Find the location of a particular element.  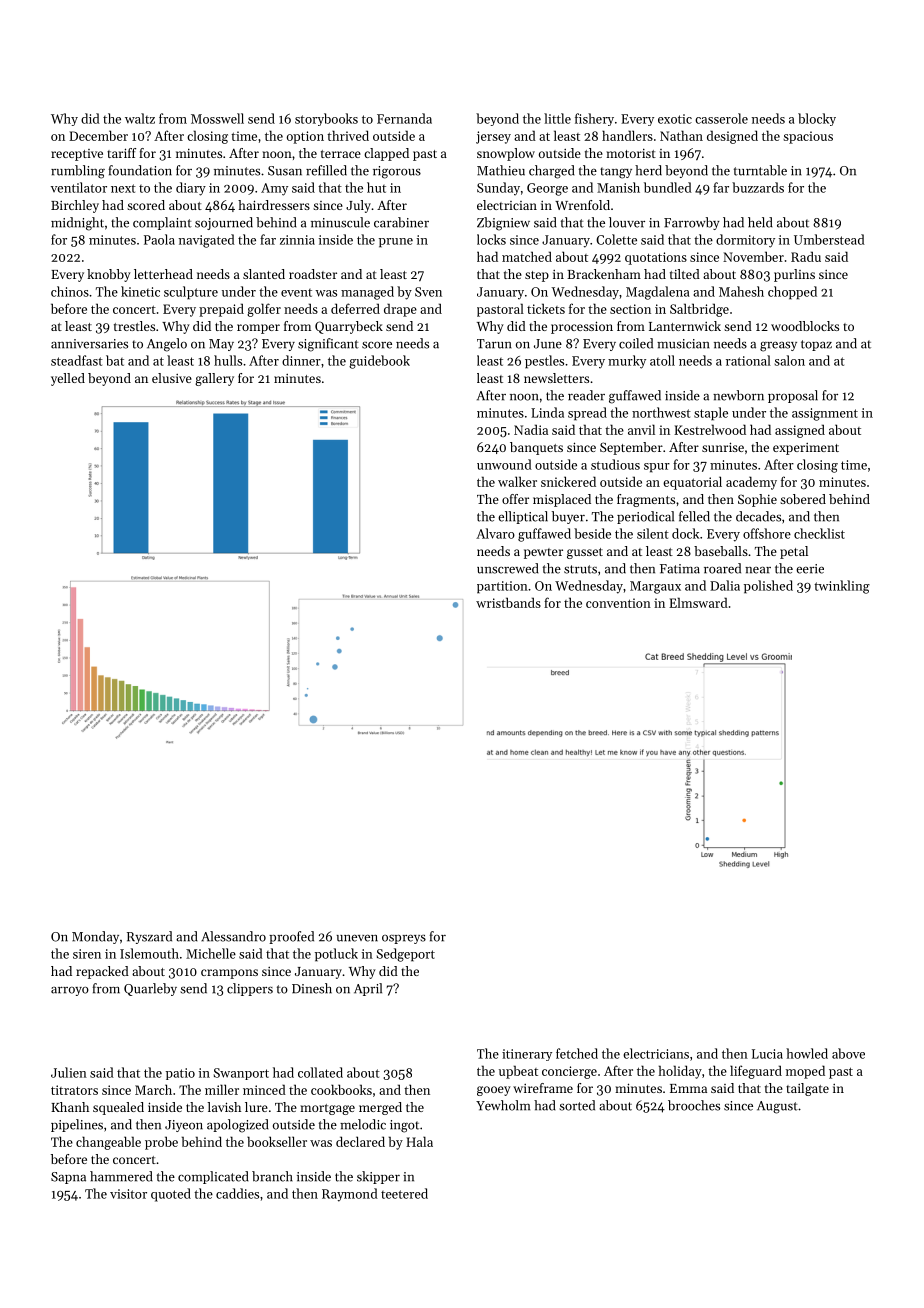

minuscule is located at coordinates (340, 222).
